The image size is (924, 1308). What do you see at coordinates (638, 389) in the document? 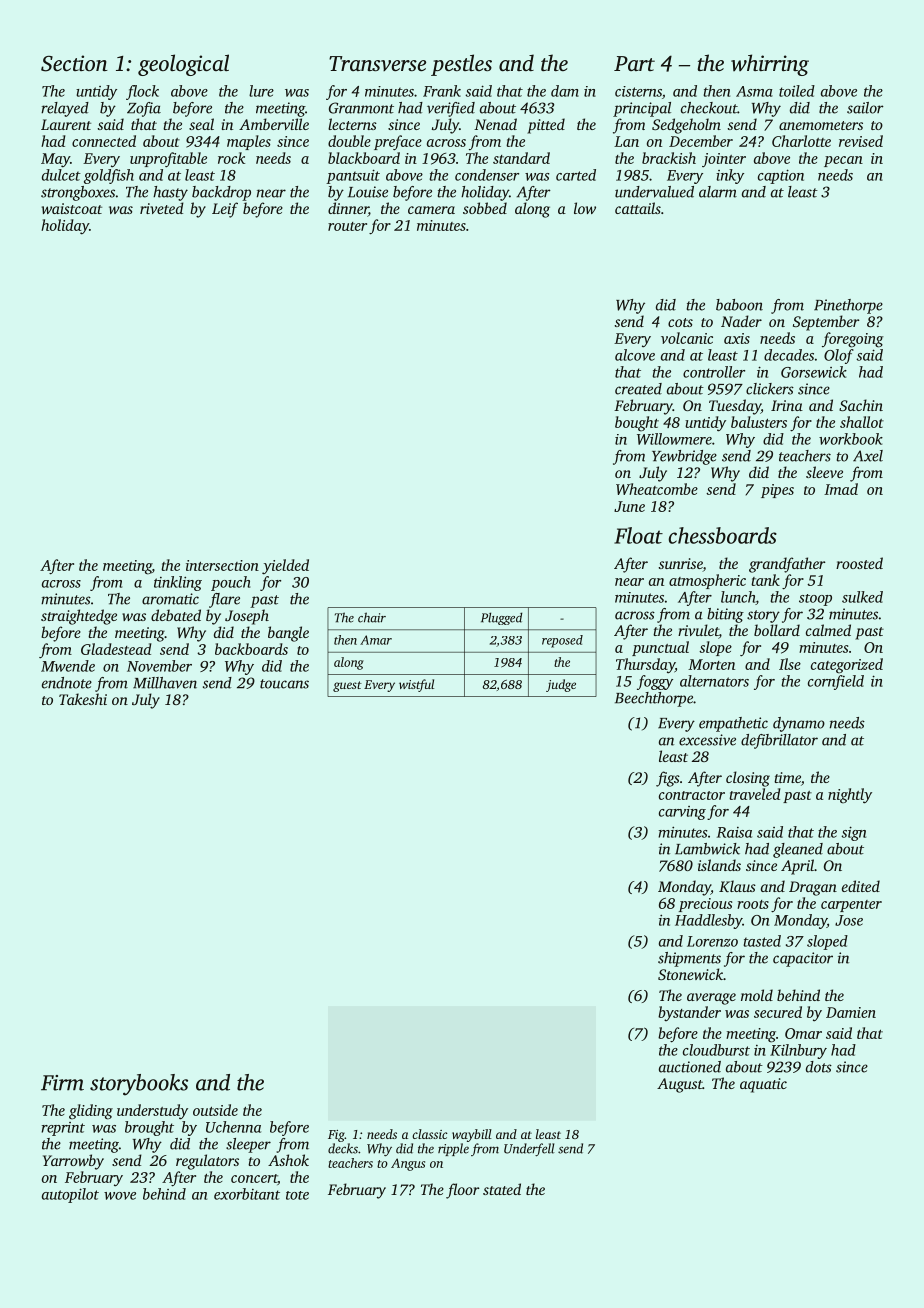
I see `created` at bounding box center [638, 389].
